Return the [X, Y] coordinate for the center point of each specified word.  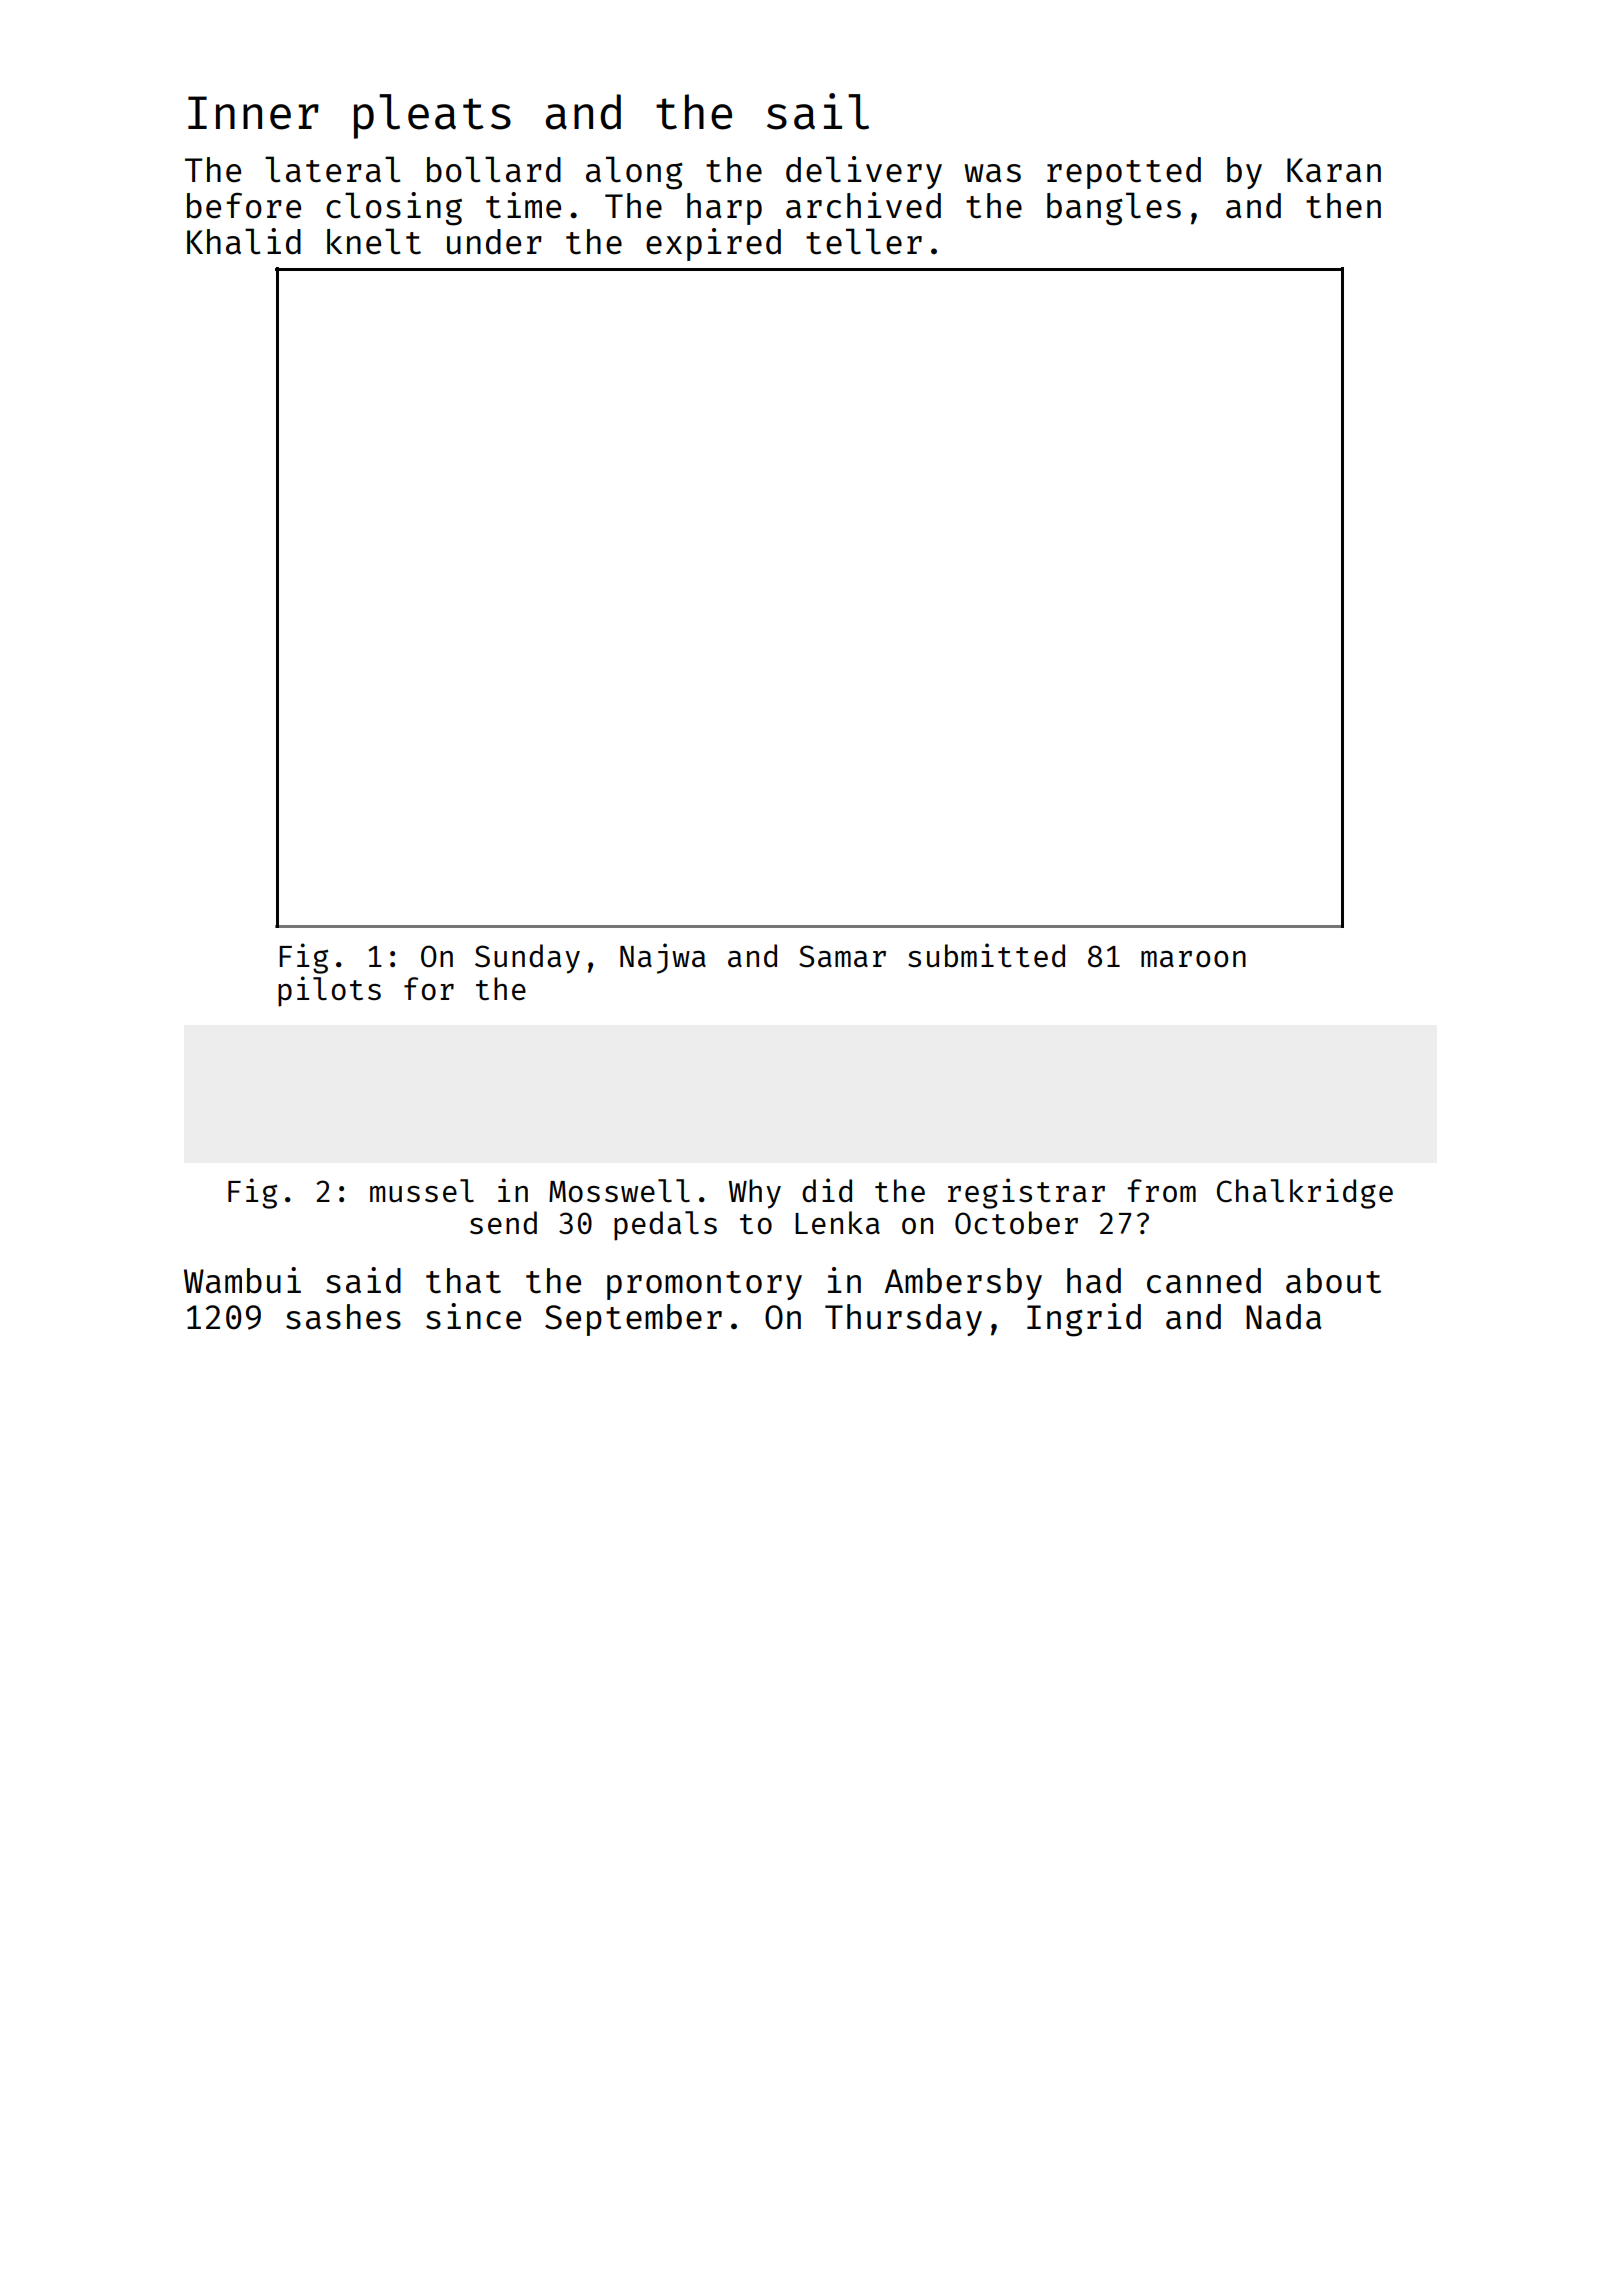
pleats [432, 116]
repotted [1124, 173]
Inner [253, 113]
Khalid [244, 241]
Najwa [663, 958]
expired [713, 244]
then [1343, 206]
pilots [329, 991]
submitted [986, 955]
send [503, 1222]
